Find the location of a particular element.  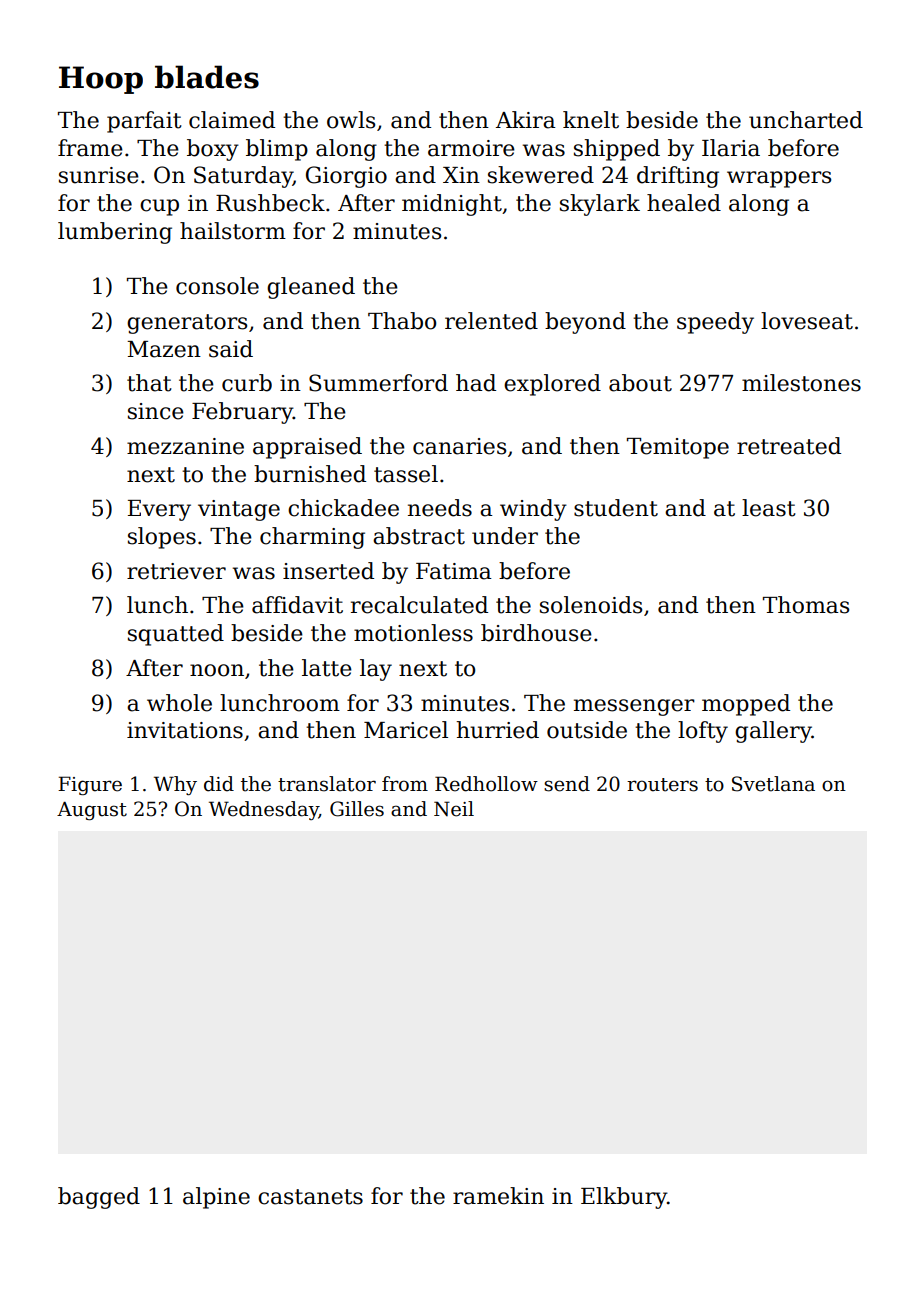

Hoop is located at coordinates (101, 80).
